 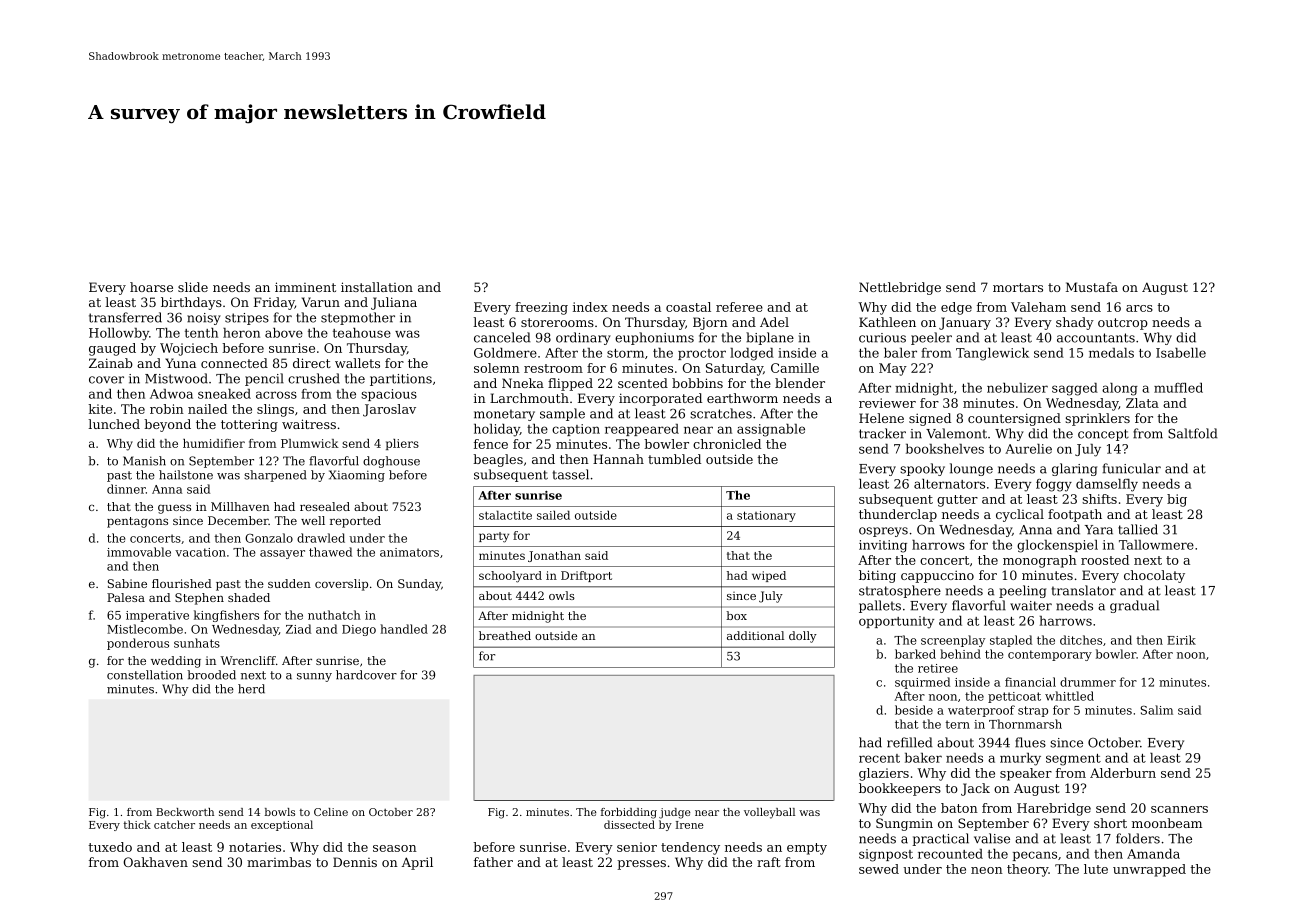 I want to click on thick, so click(x=137, y=824).
